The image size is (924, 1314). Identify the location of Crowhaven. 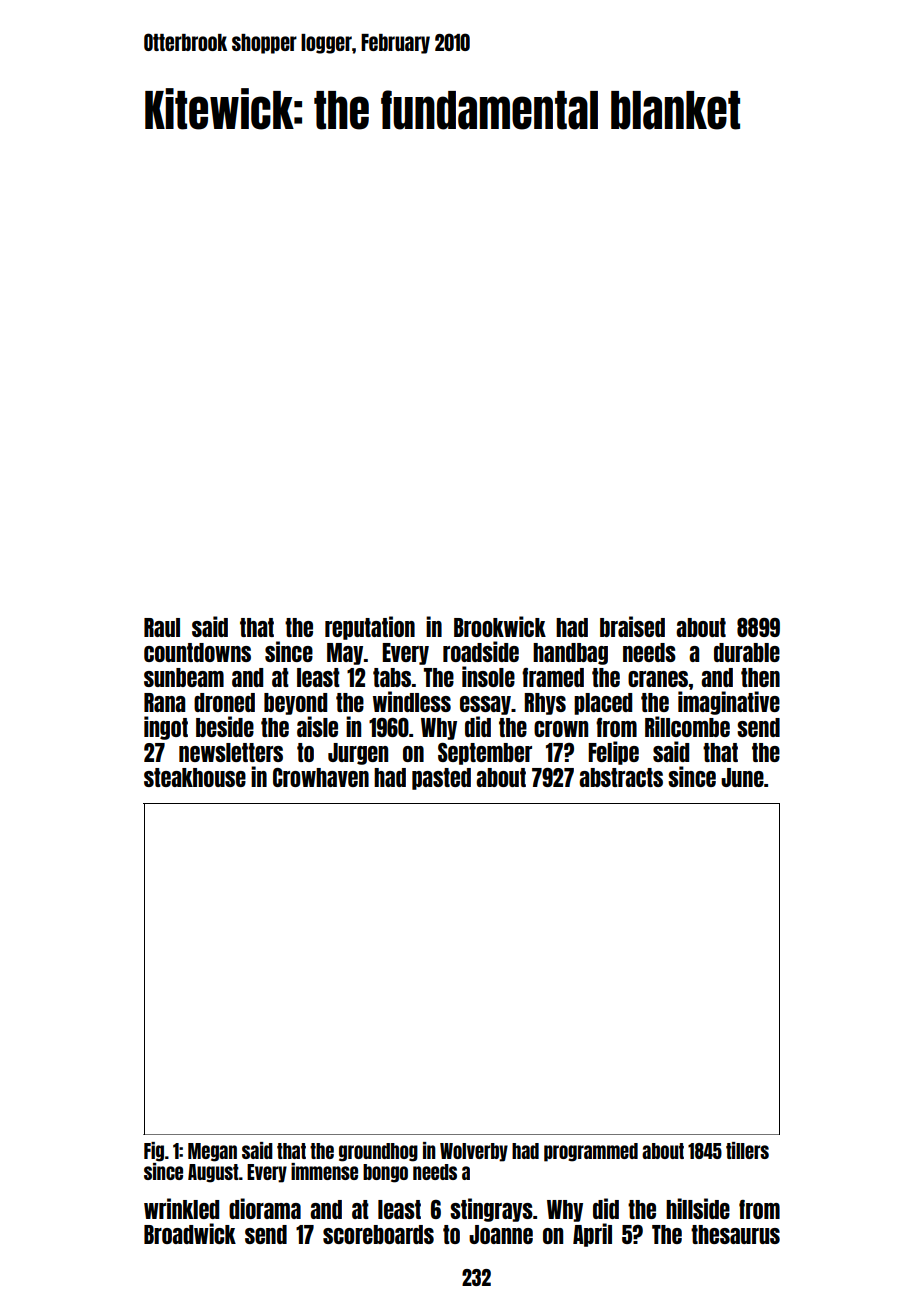
(321, 777).
